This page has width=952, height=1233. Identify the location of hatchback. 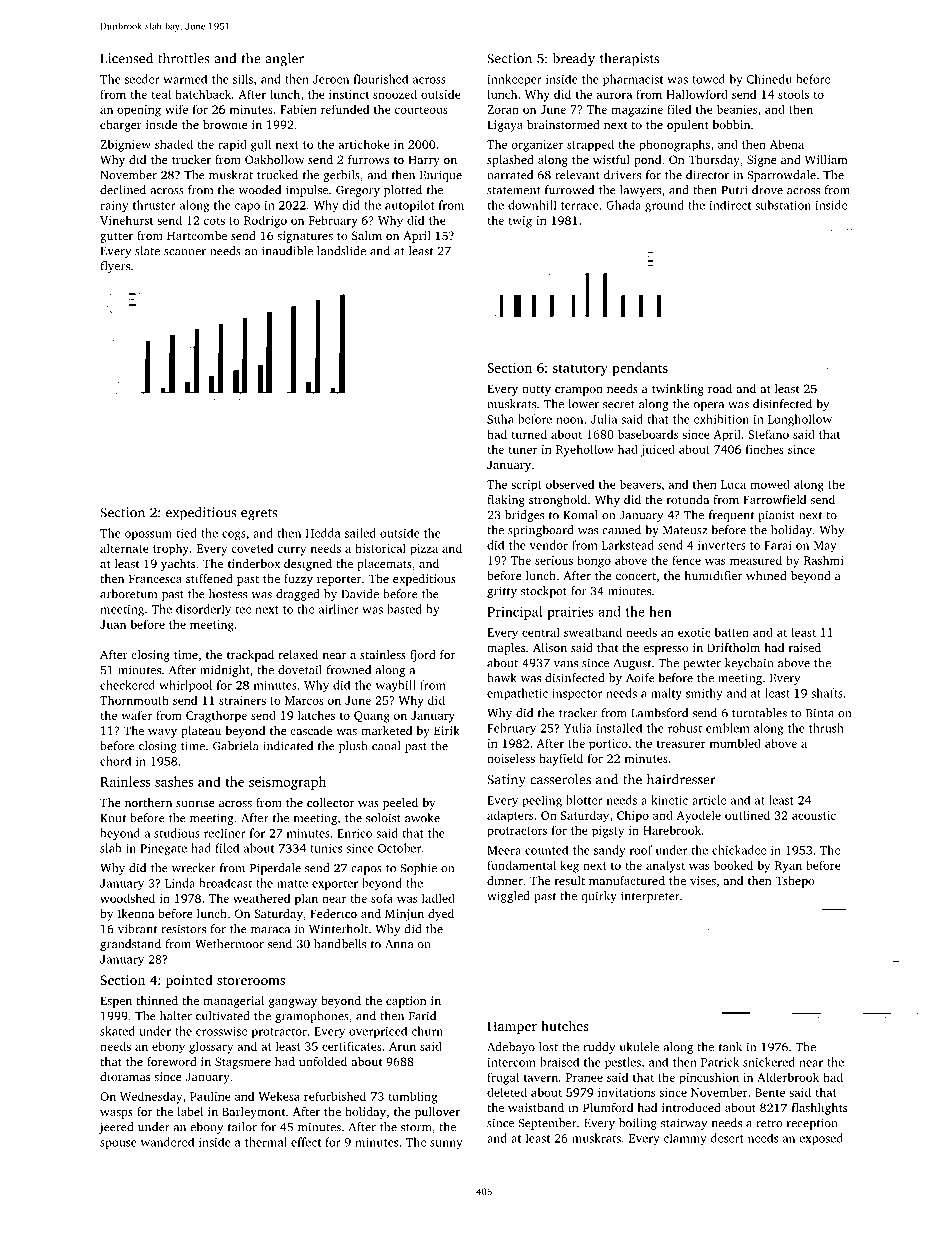
(203, 94).
